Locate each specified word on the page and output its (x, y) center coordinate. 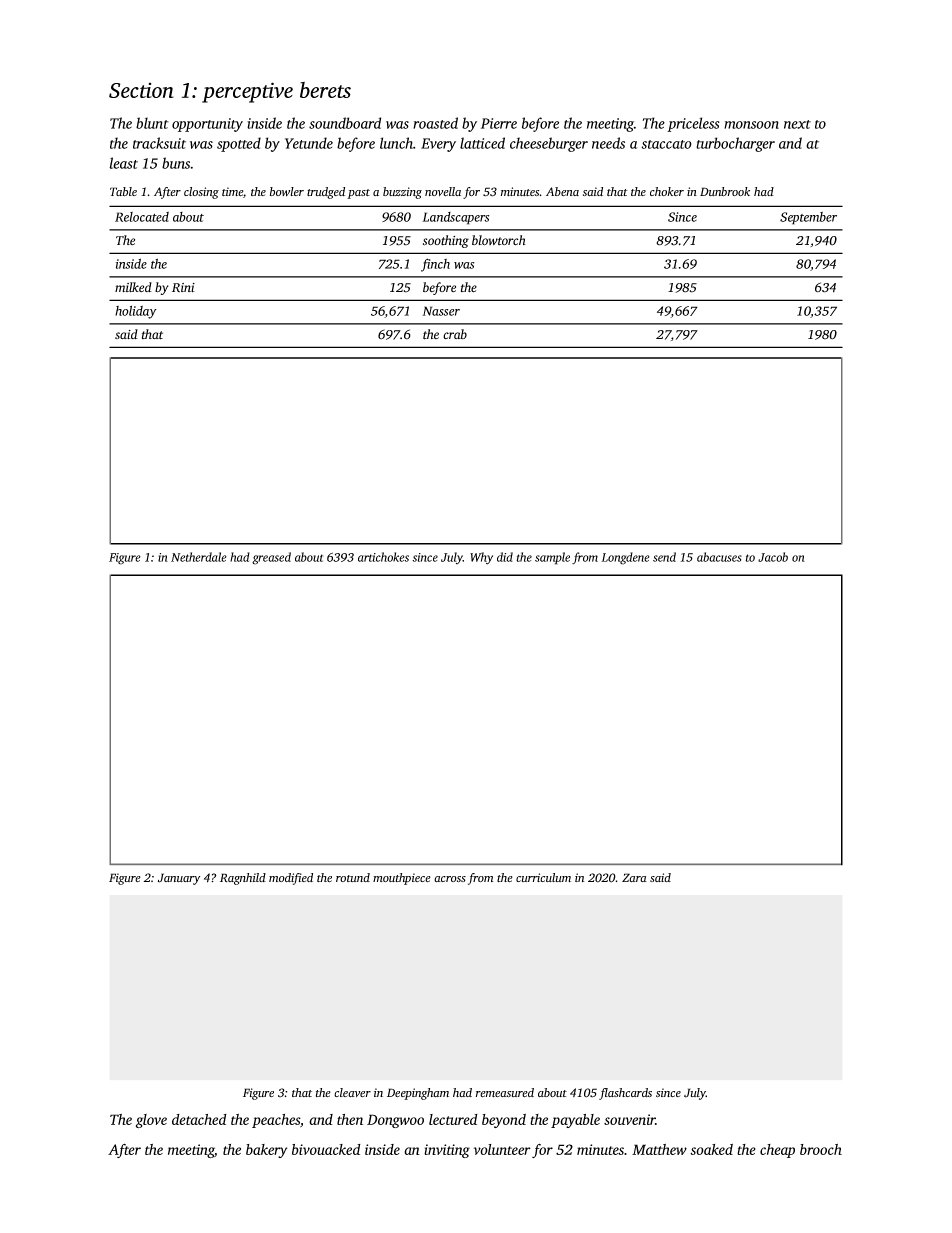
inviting (447, 1151)
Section (141, 90)
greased (271, 558)
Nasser (441, 311)
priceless (693, 124)
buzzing (402, 193)
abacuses (719, 557)
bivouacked (326, 1149)
